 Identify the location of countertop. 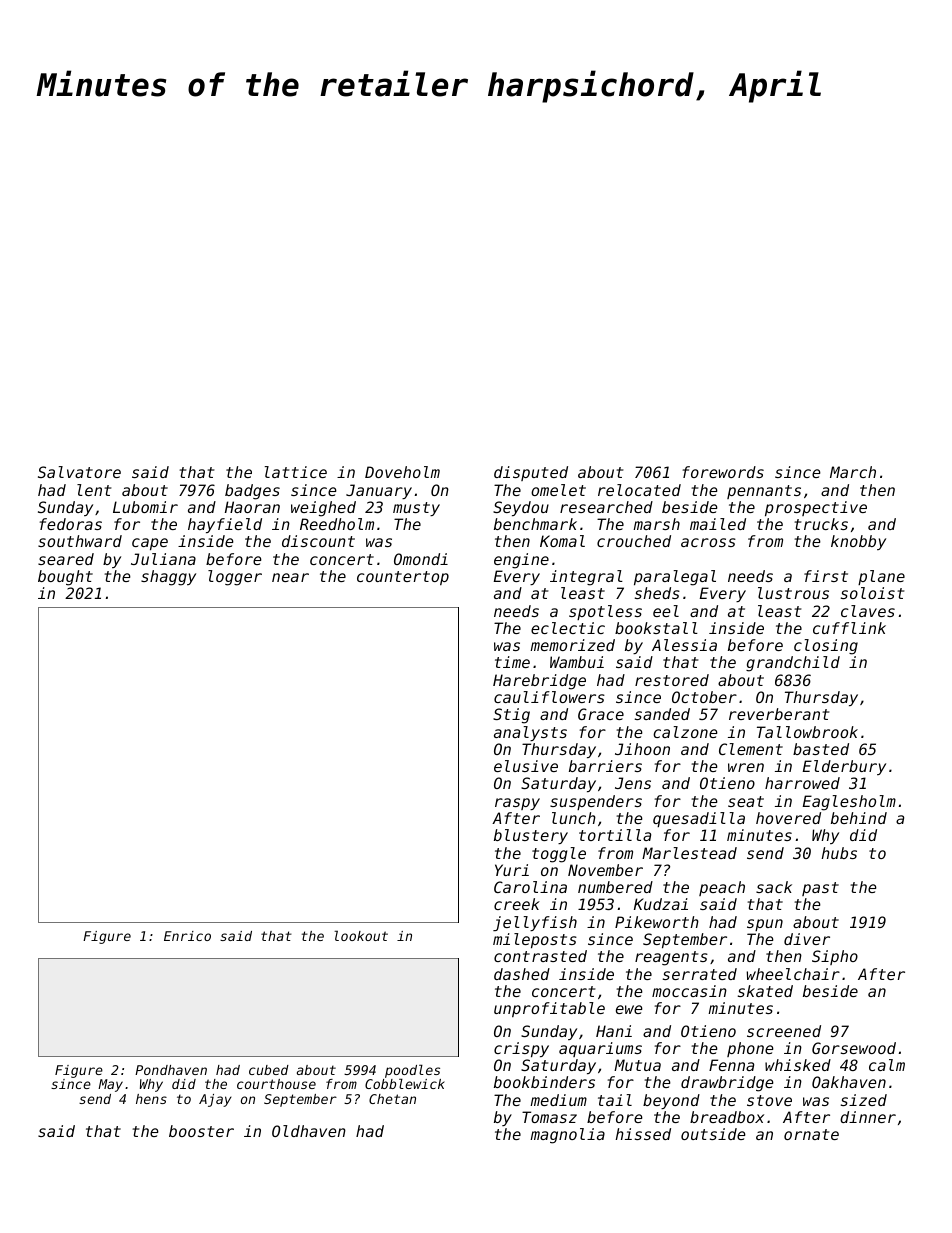
(403, 578).
